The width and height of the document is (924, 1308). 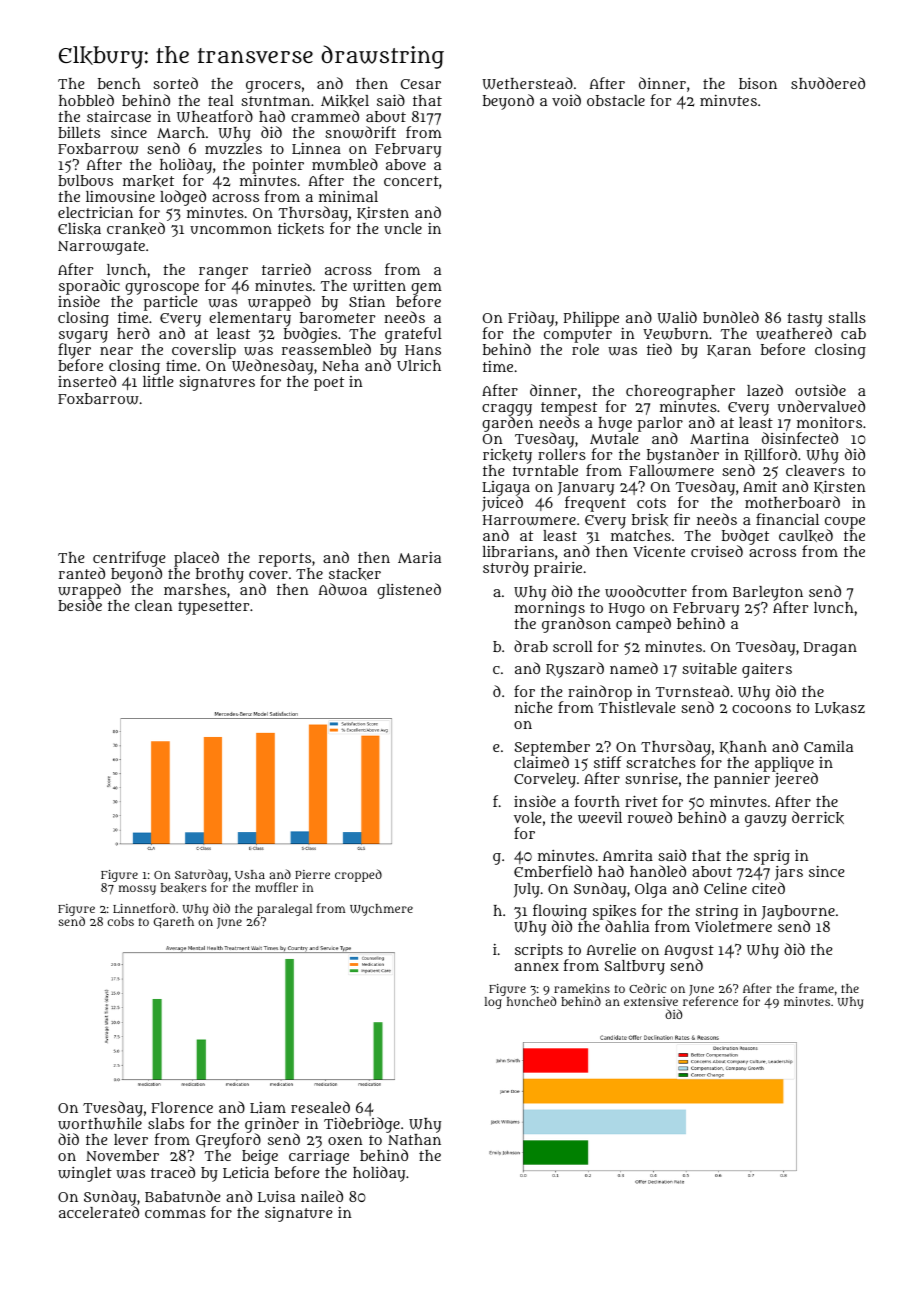 I want to click on Adwoa, so click(x=342, y=589).
